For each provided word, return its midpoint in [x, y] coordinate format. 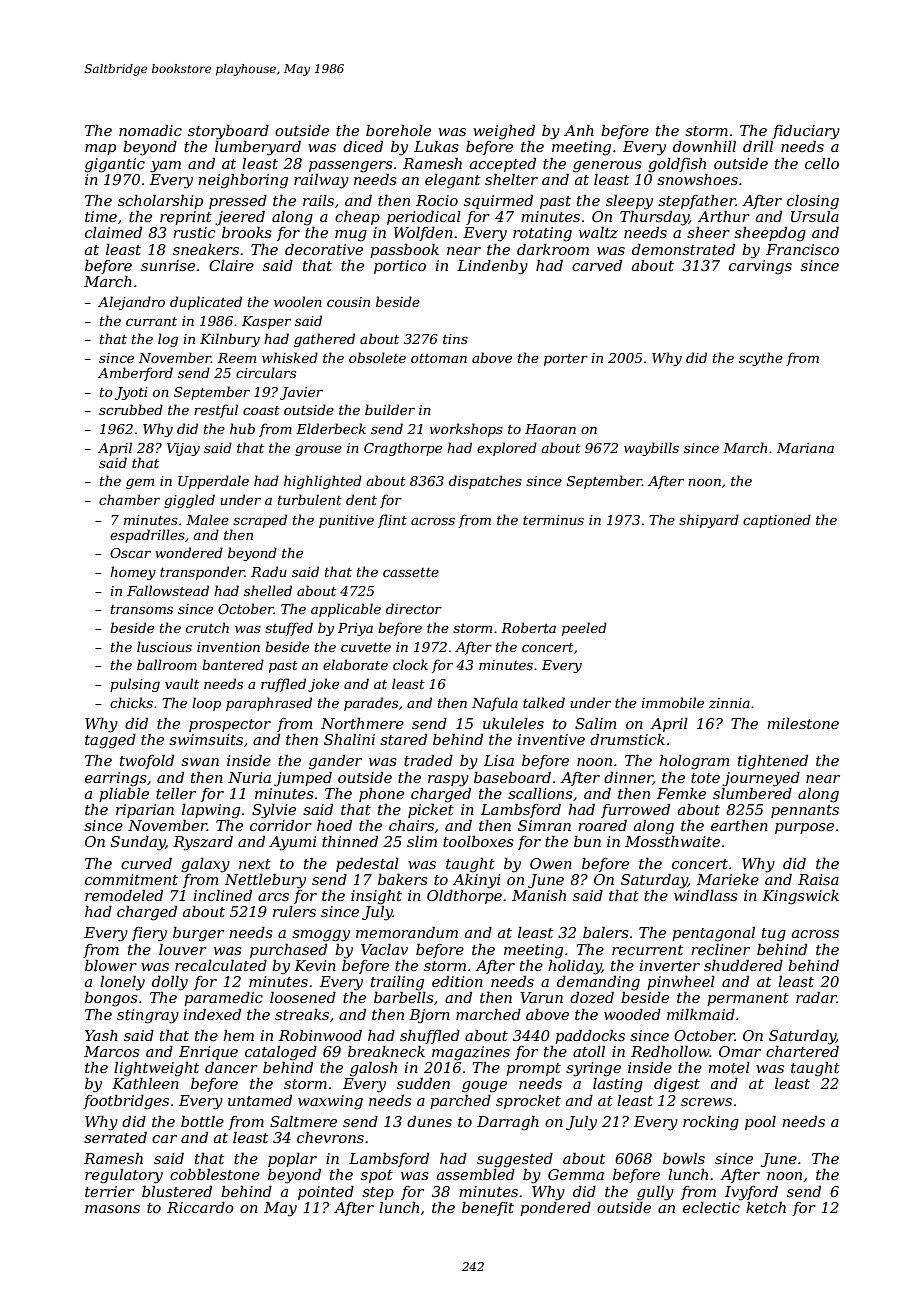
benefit [488, 1209]
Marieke [728, 879]
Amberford [135, 374]
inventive [551, 739]
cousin [348, 302]
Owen [551, 863]
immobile [672, 702]
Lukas [436, 146]
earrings [116, 779]
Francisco [802, 249]
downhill [704, 146]
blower [111, 965]
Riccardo [200, 1207]
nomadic [150, 130]
